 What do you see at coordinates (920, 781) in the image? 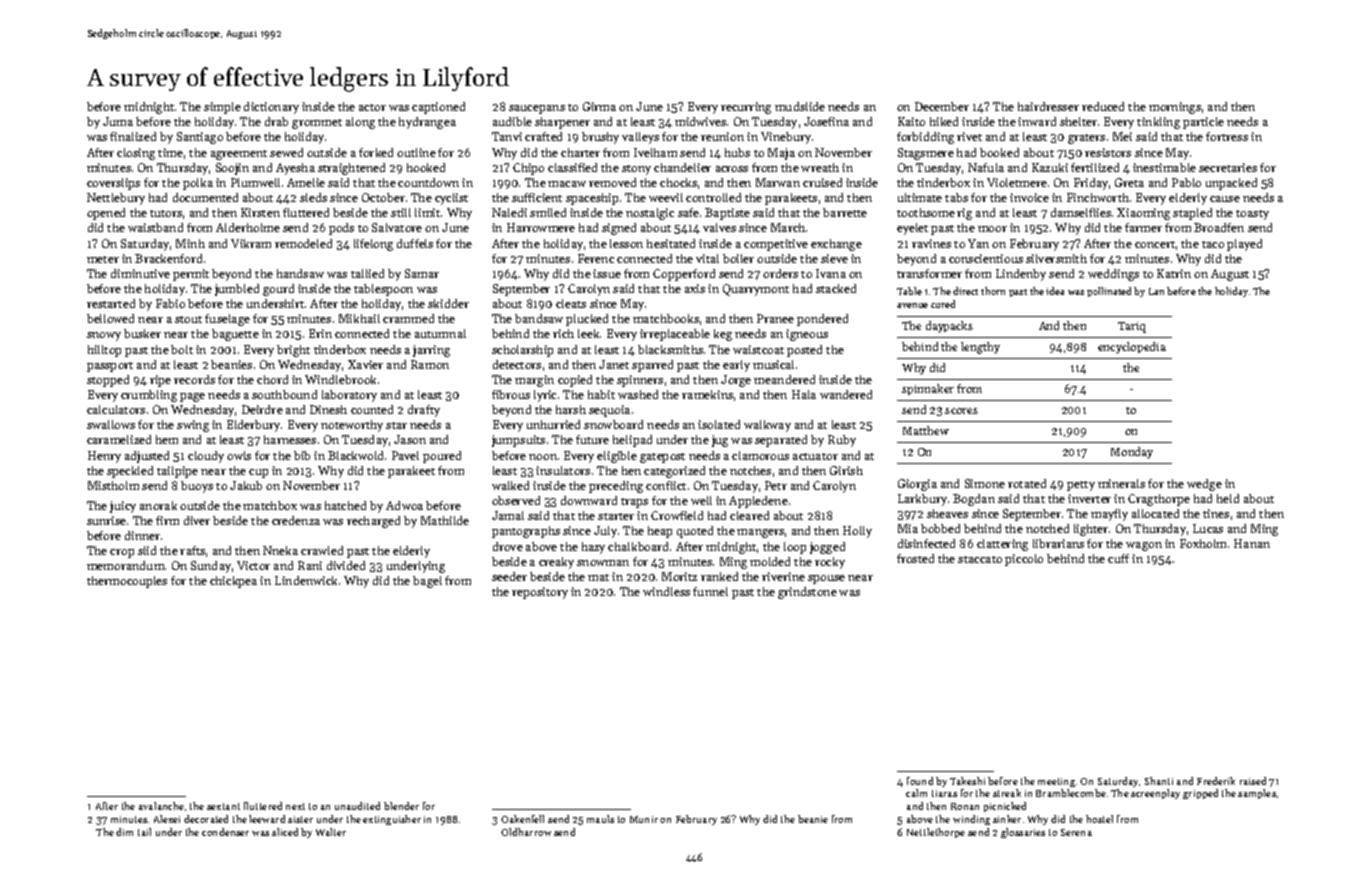
I see `found` at bounding box center [920, 781].
